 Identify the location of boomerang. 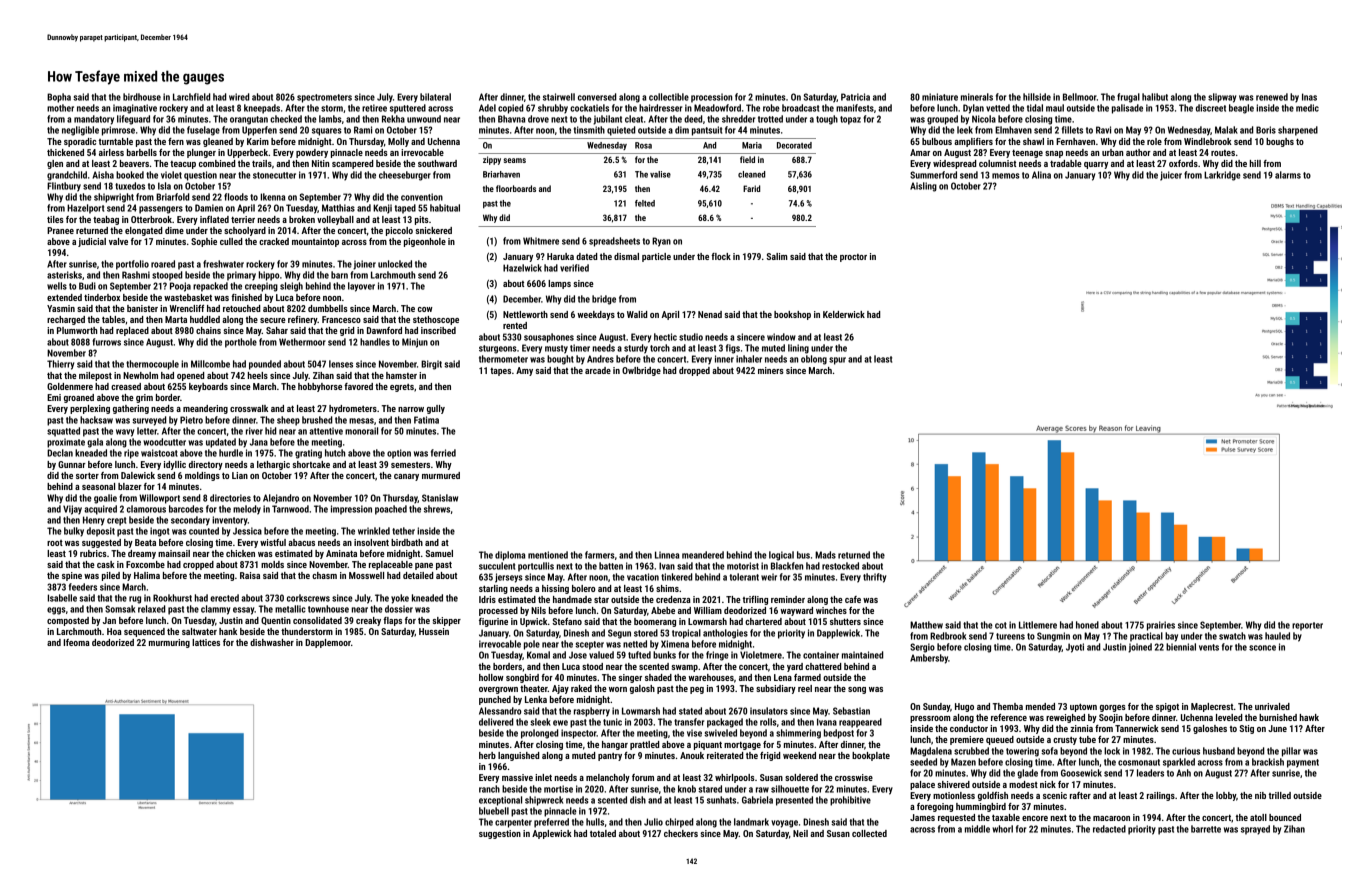
(655, 622).
